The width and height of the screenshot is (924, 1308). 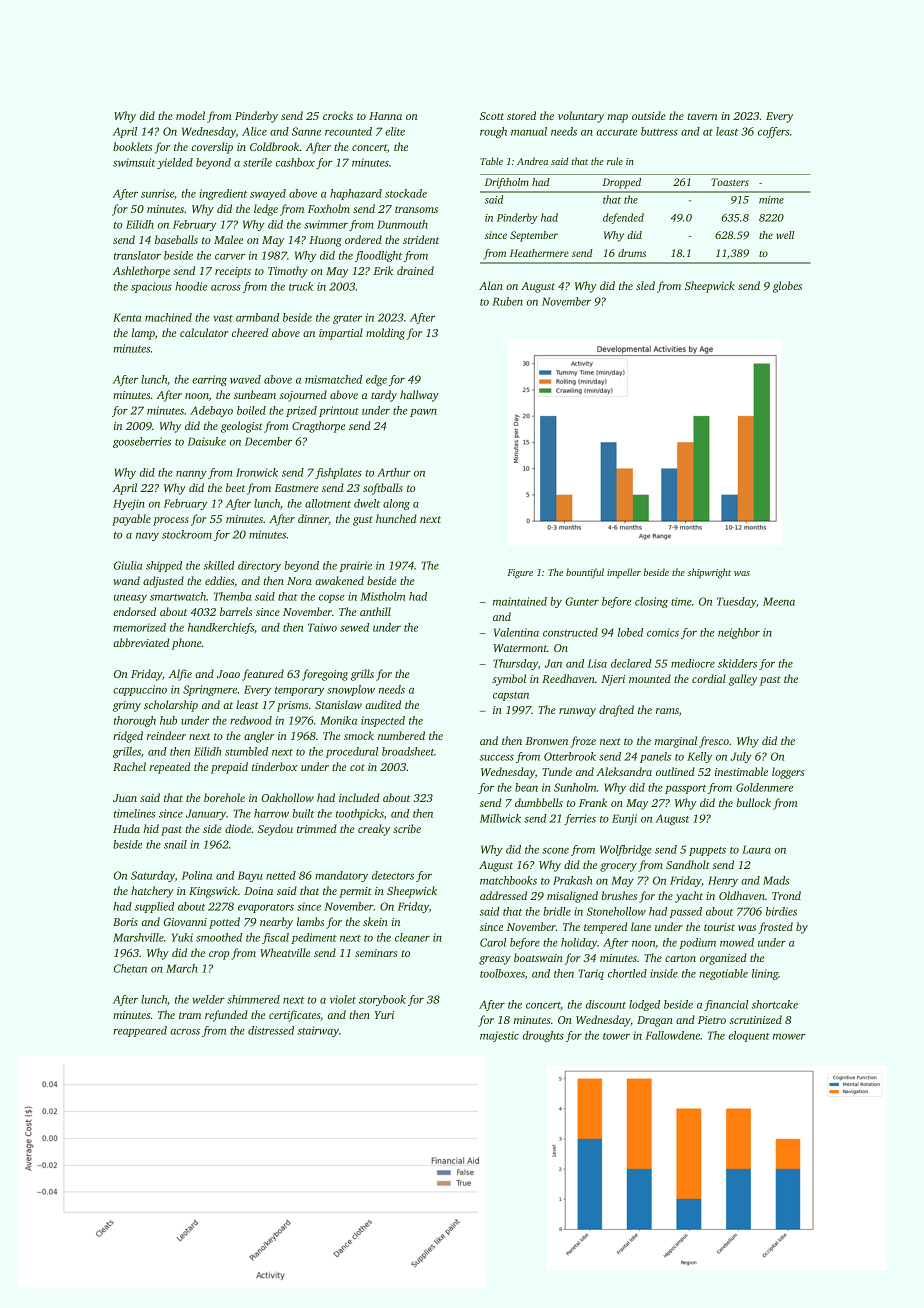 What do you see at coordinates (226, 1016) in the screenshot?
I see `refunded` at bounding box center [226, 1016].
